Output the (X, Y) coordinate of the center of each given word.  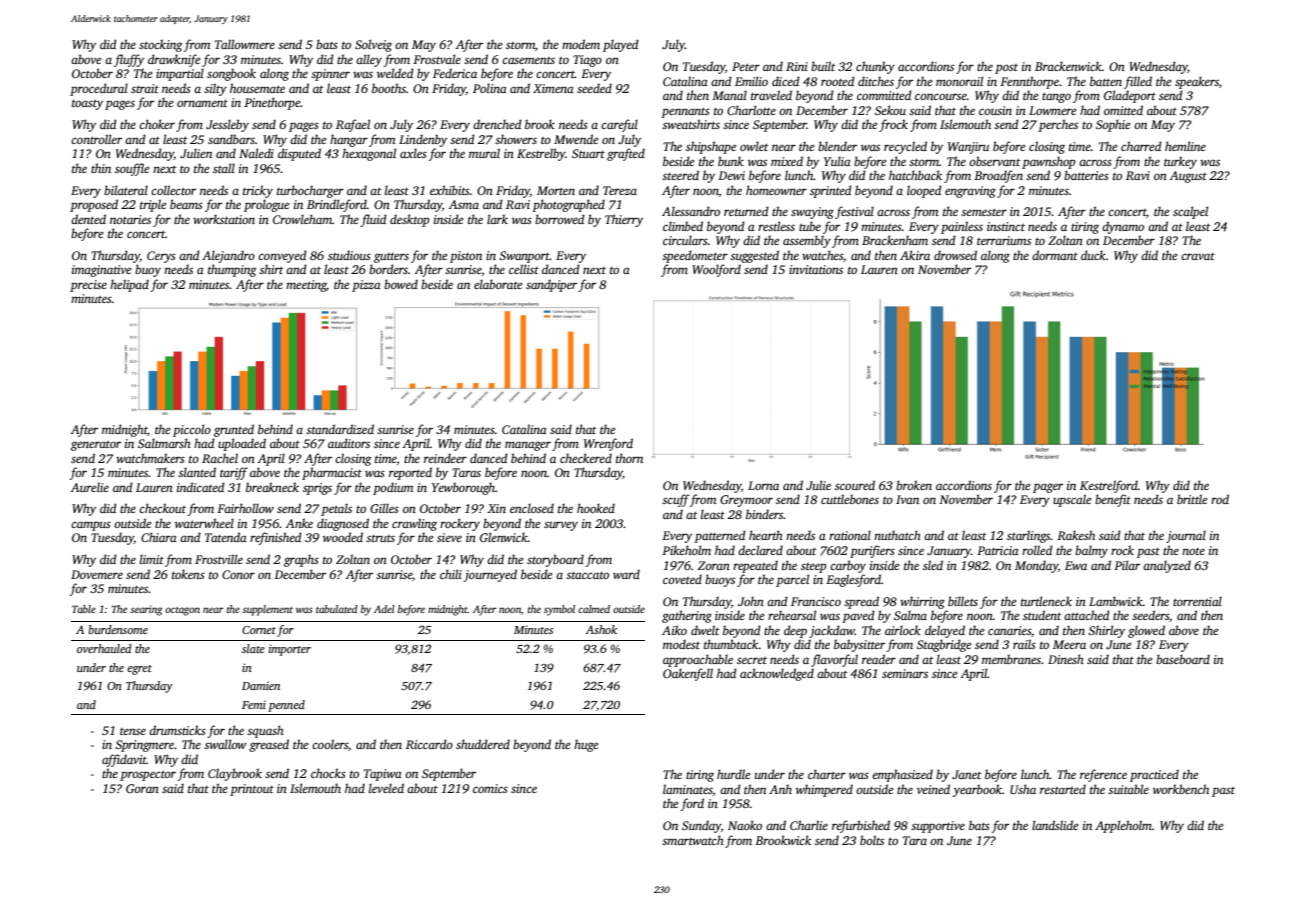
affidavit (124, 760)
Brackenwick (1068, 66)
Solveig (373, 45)
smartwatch (693, 840)
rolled (1037, 550)
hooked (596, 508)
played (621, 45)
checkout (162, 508)
